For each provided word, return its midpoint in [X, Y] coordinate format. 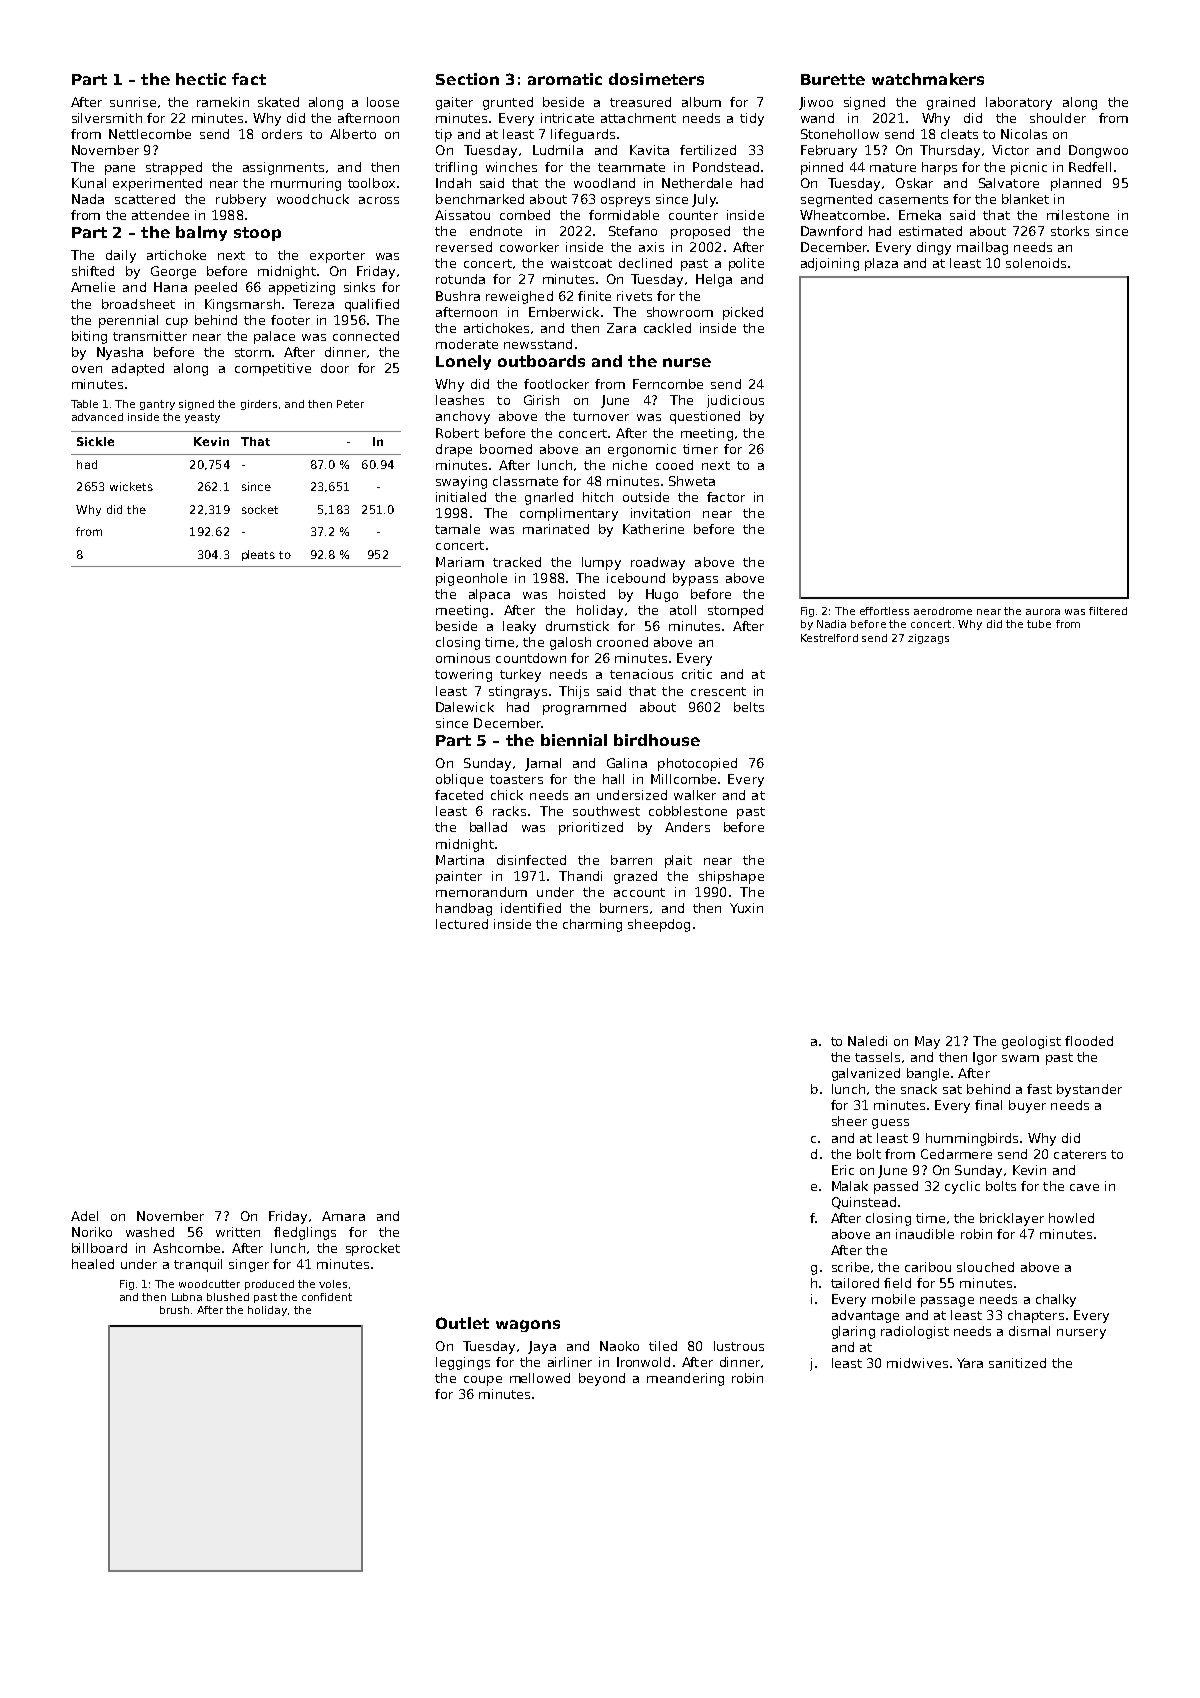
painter [459, 877]
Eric [843, 1170]
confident [327, 1297]
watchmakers [928, 79]
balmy [201, 233]
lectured [462, 924]
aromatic [565, 79]
